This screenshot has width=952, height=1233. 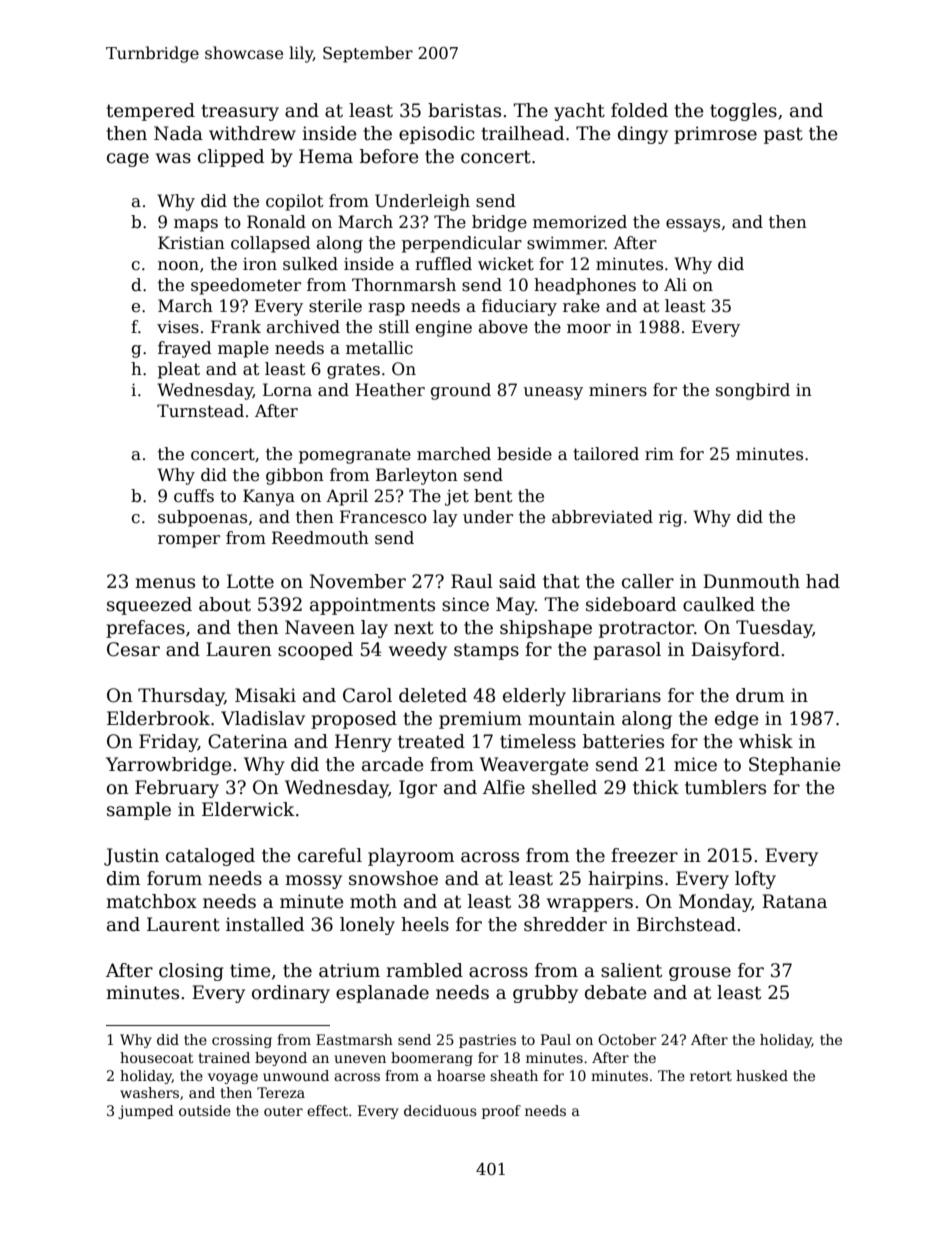 I want to click on before, so click(x=389, y=156).
